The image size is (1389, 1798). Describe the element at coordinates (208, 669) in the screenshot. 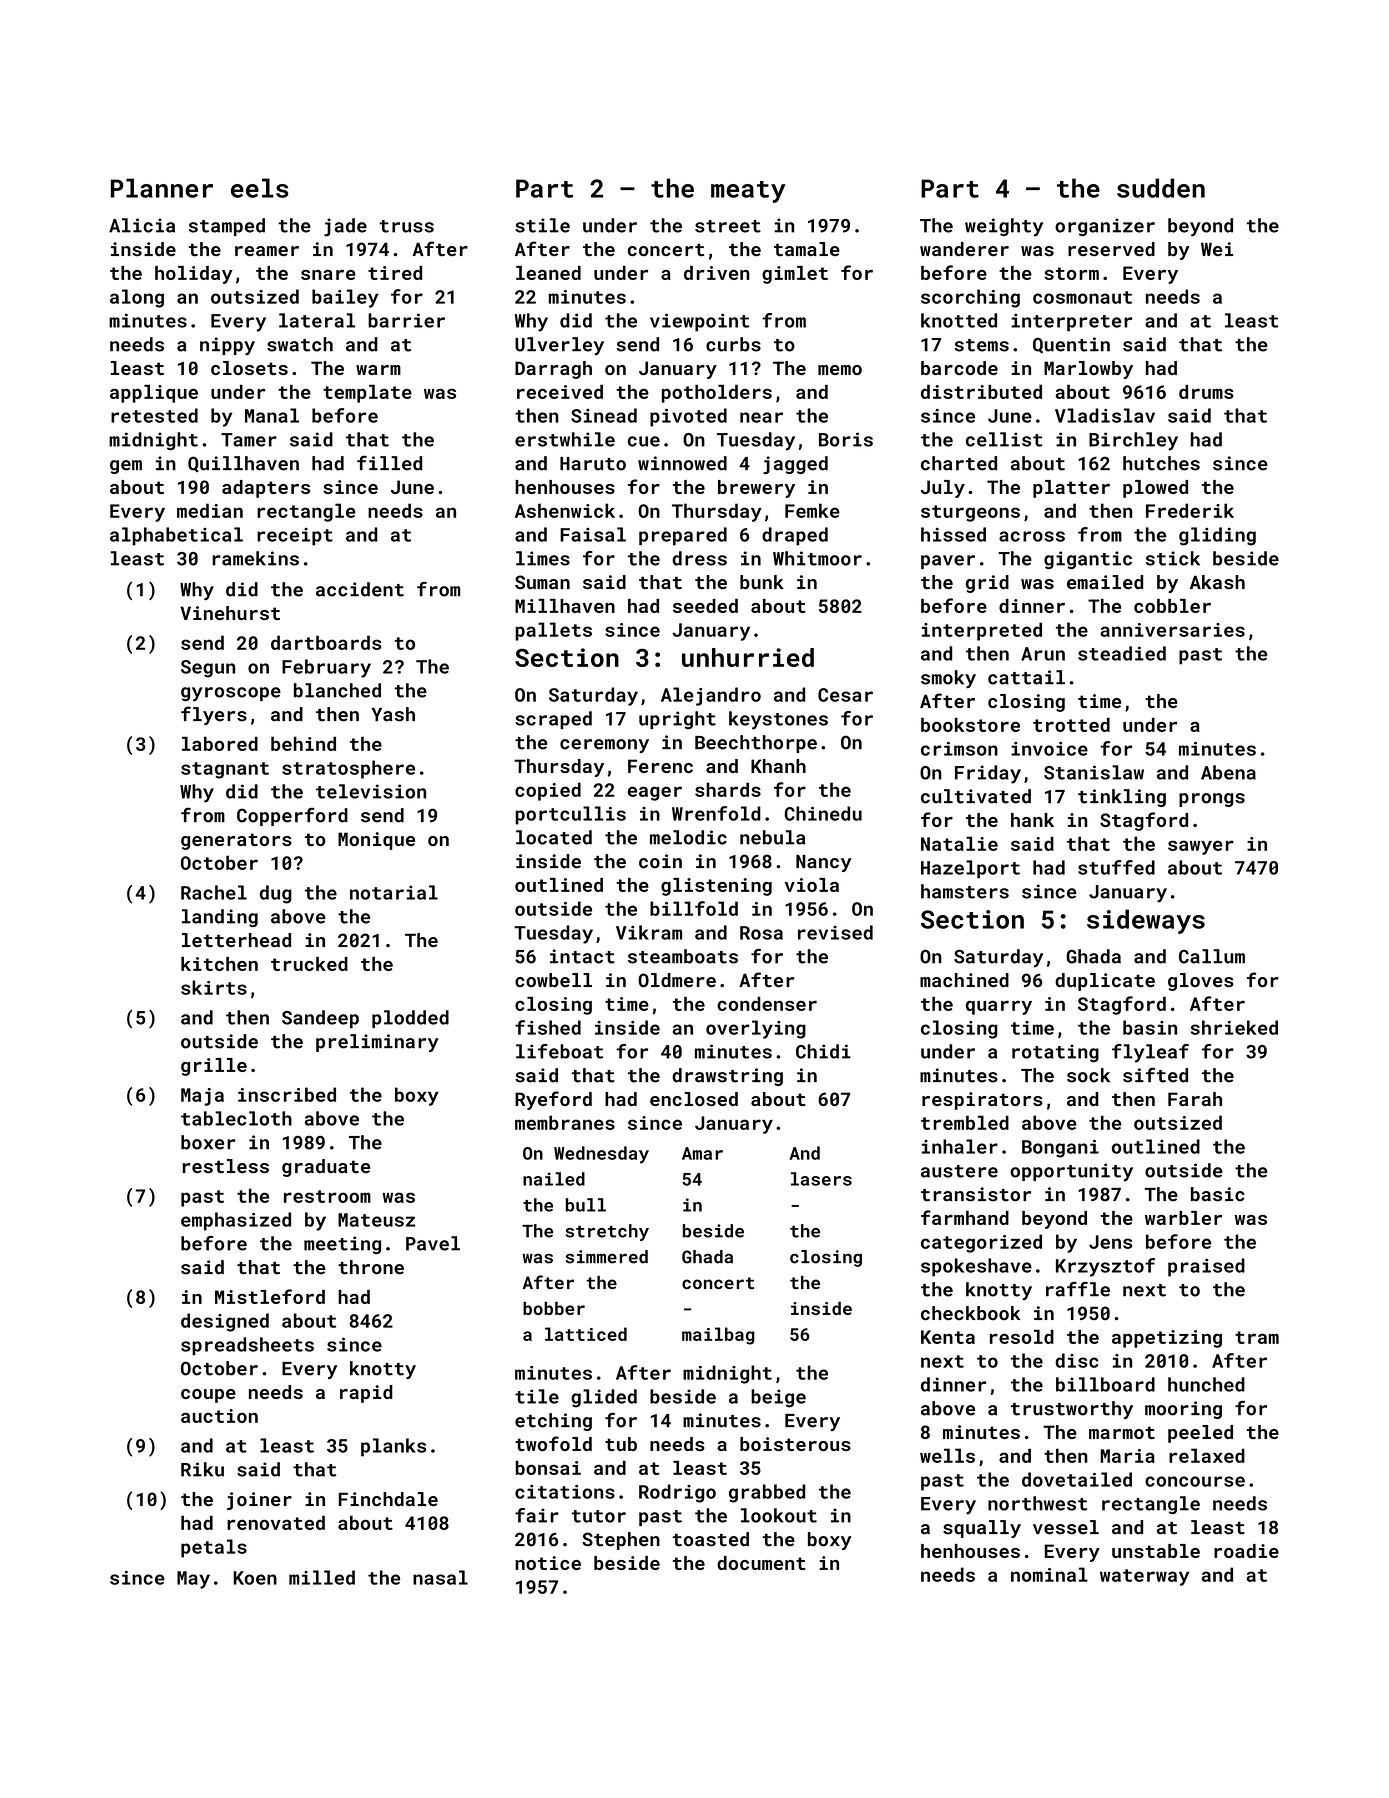

I see `Segun` at that location.
